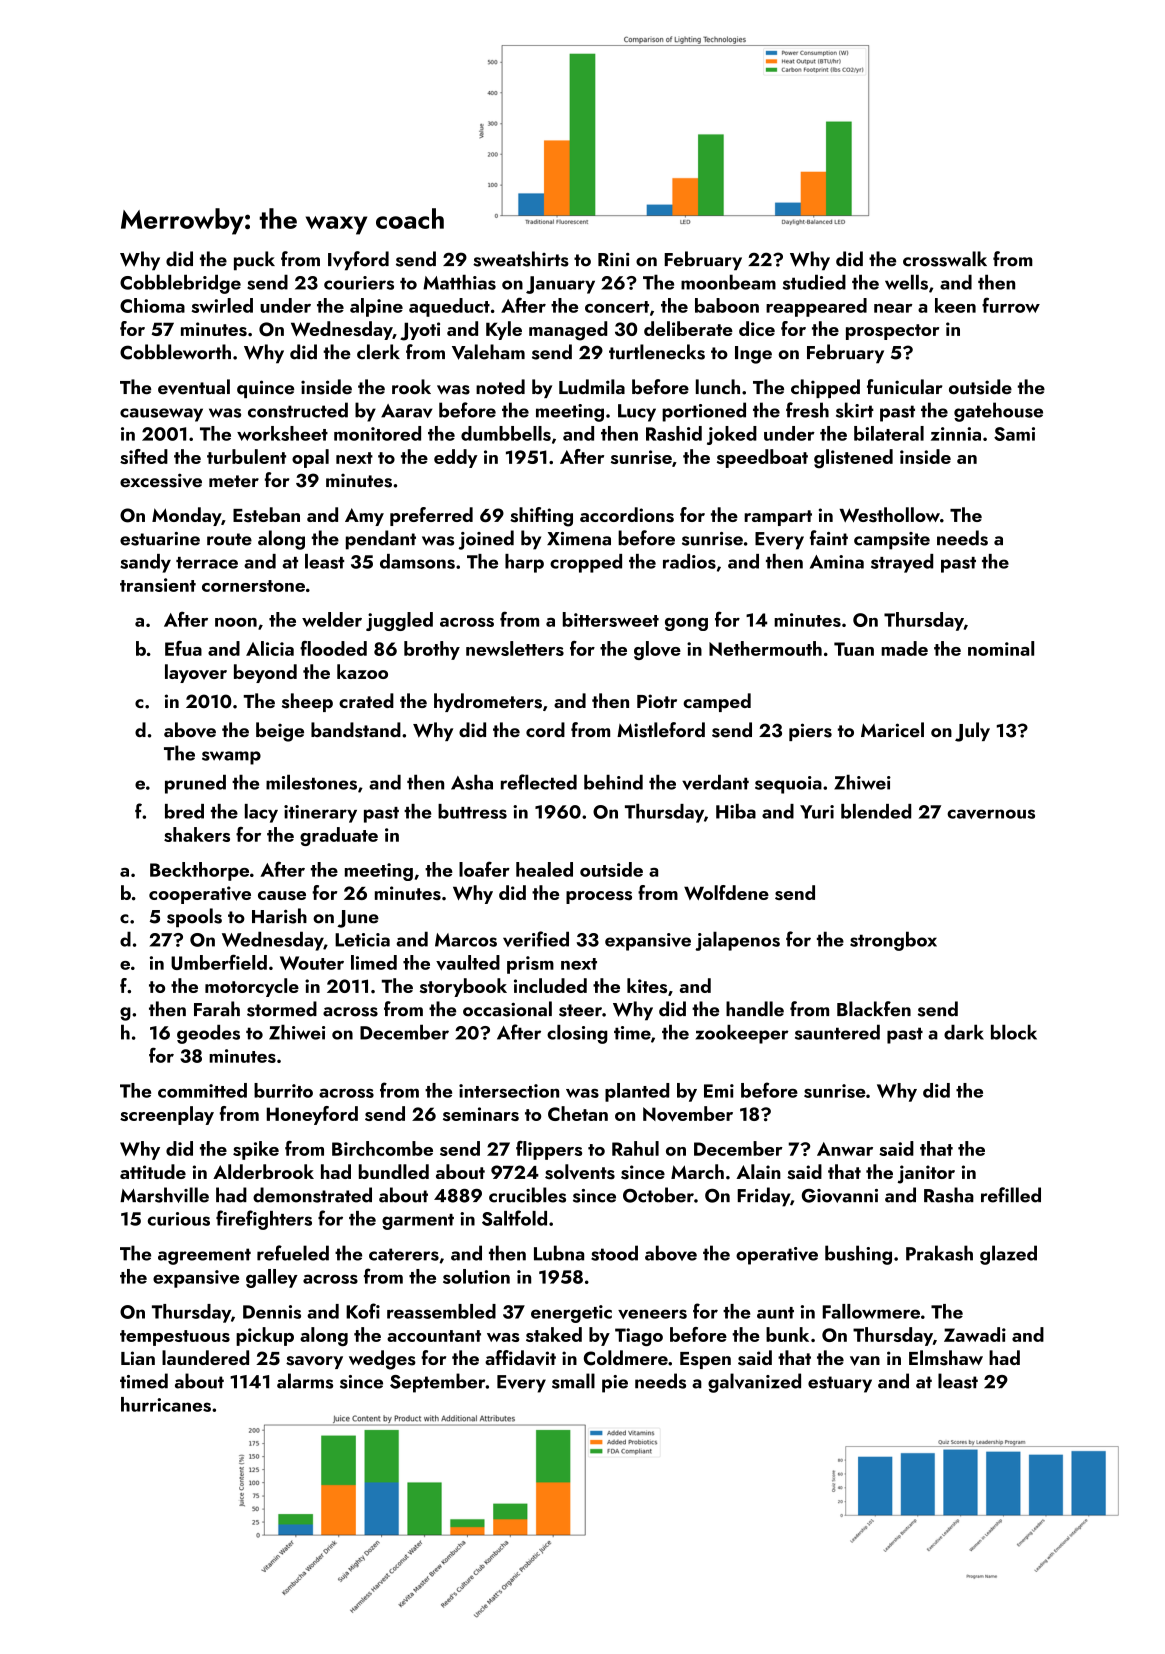  What do you see at coordinates (904, 648) in the page?
I see `made` at bounding box center [904, 648].
